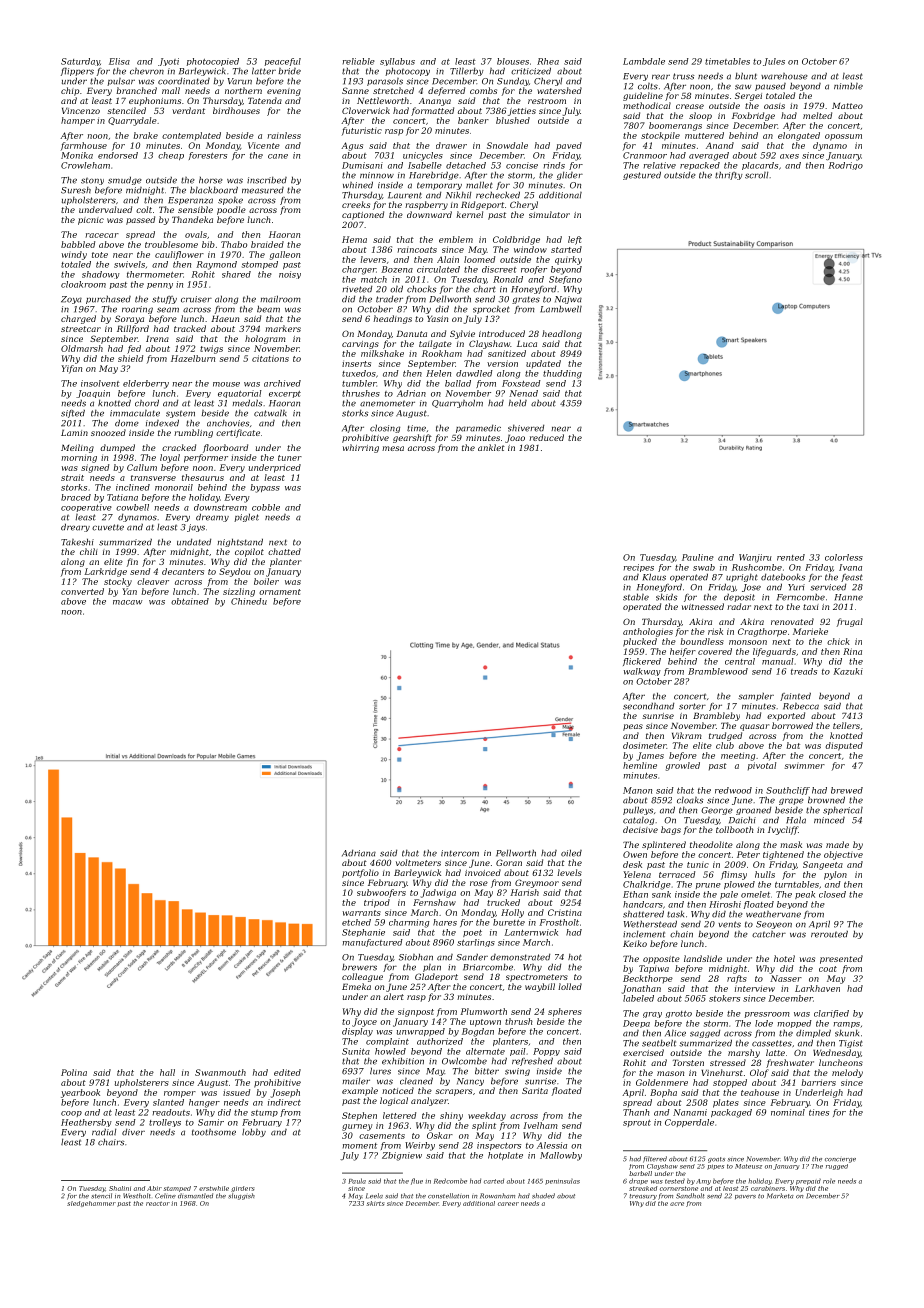 The height and width of the screenshot is (1308, 924). What do you see at coordinates (805, 766) in the screenshot?
I see `swimmer` at bounding box center [805, 766].
